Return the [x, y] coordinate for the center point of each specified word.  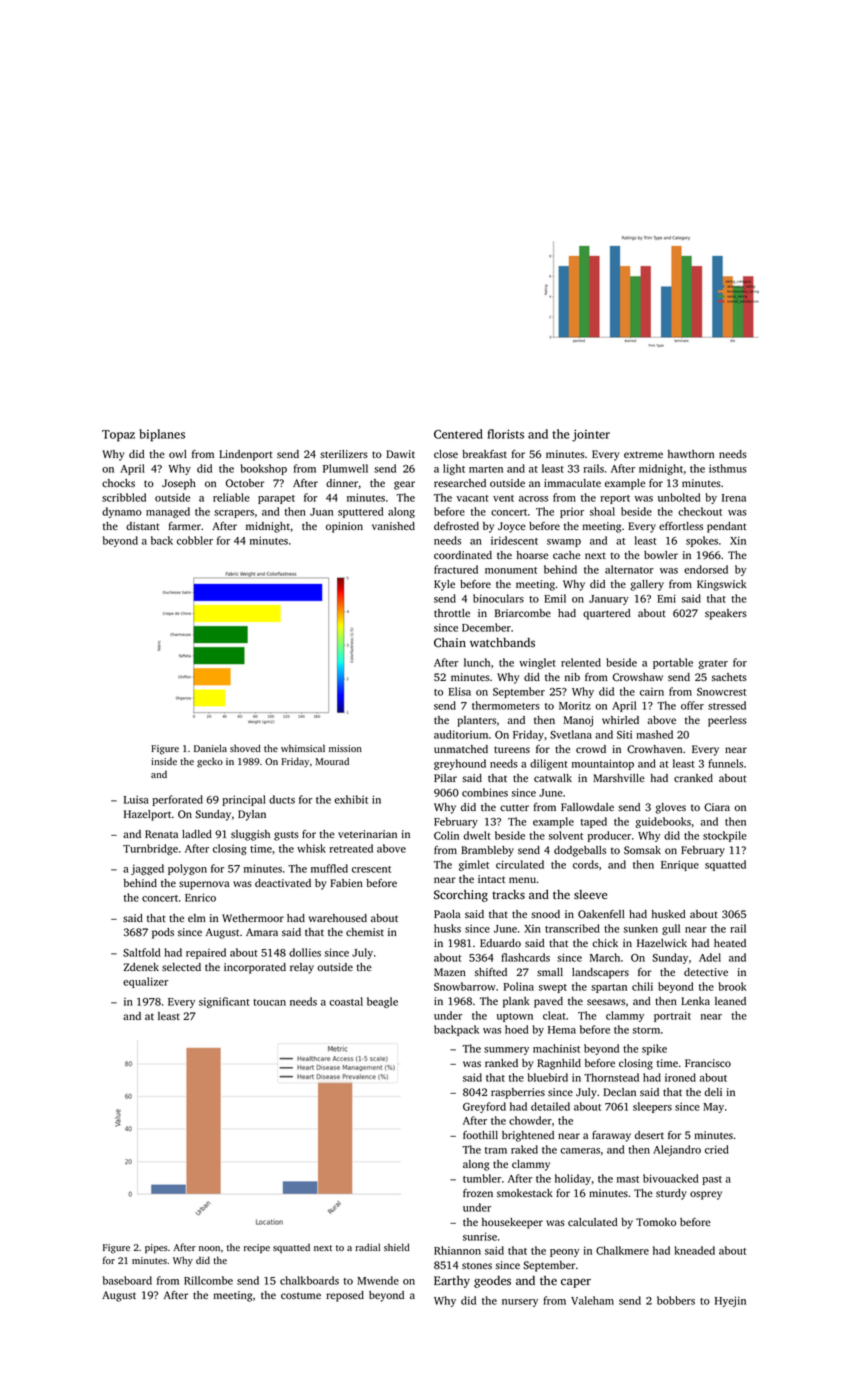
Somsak [642, 850]
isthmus [727, 468]
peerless [727, 721]
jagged [147, 869]
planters [476, 721]
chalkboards [309, 1280]
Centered [458, 434]
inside [164, 761]
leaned [730, 1001]
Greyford [484, 1107]
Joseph [179, 484]
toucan [269, 1002]
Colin [446, 835]
